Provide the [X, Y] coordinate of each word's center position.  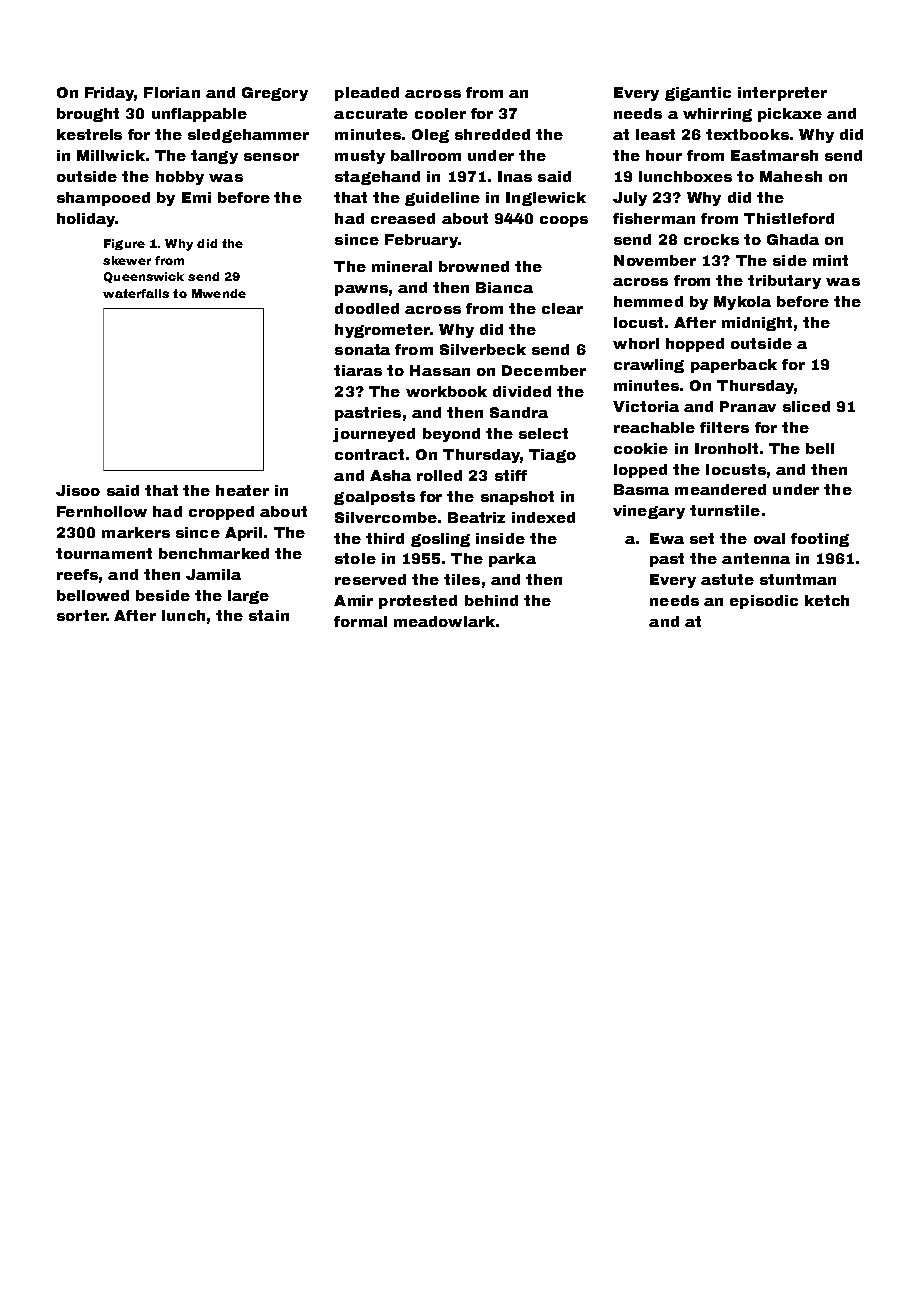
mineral [402, 266]
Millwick [111, 155]
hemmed [648, 301]
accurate [371, 113]
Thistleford [789, 218]
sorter [81, 615]
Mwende [219, 293]
